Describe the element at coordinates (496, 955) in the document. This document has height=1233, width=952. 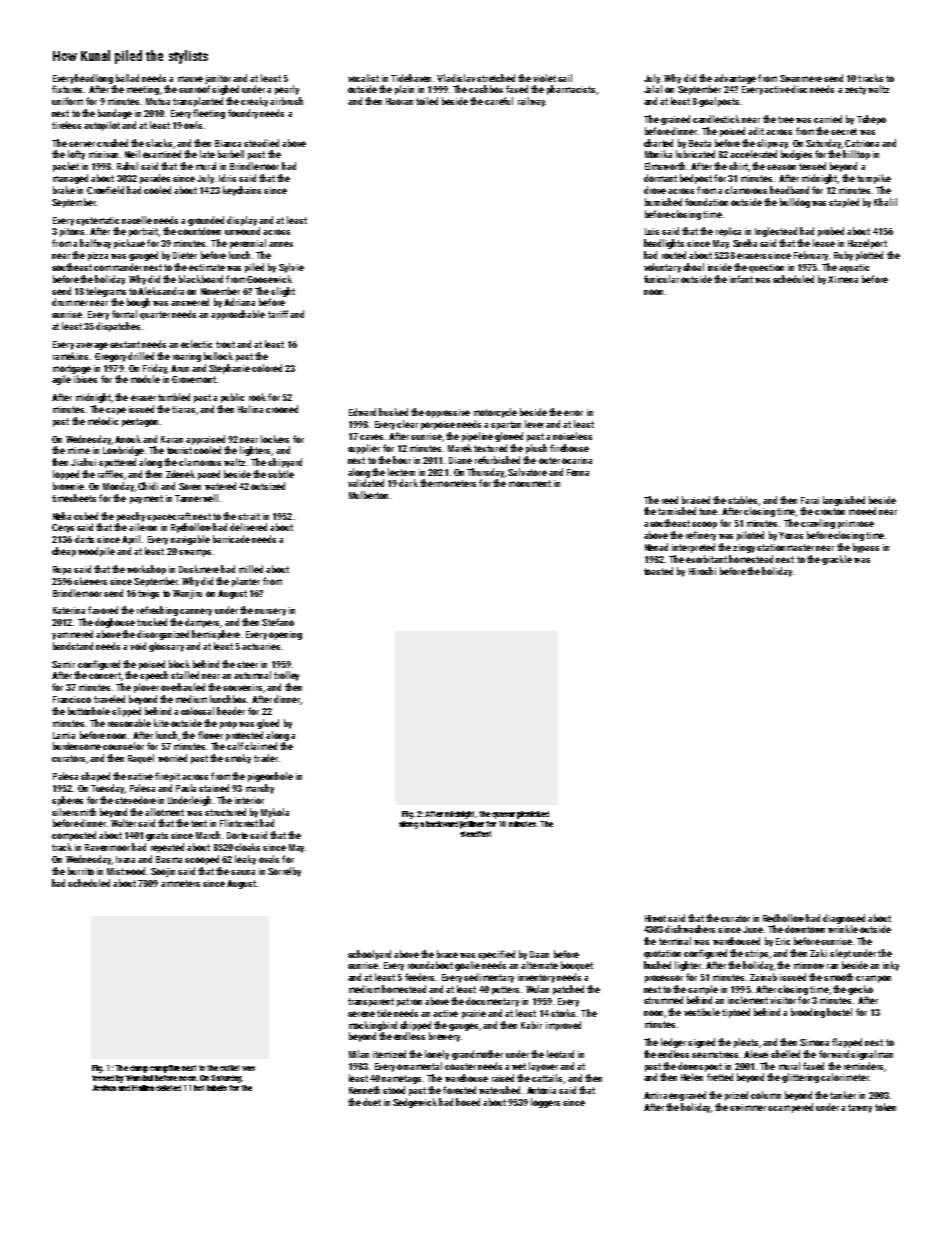
I see `specified` at that location.
